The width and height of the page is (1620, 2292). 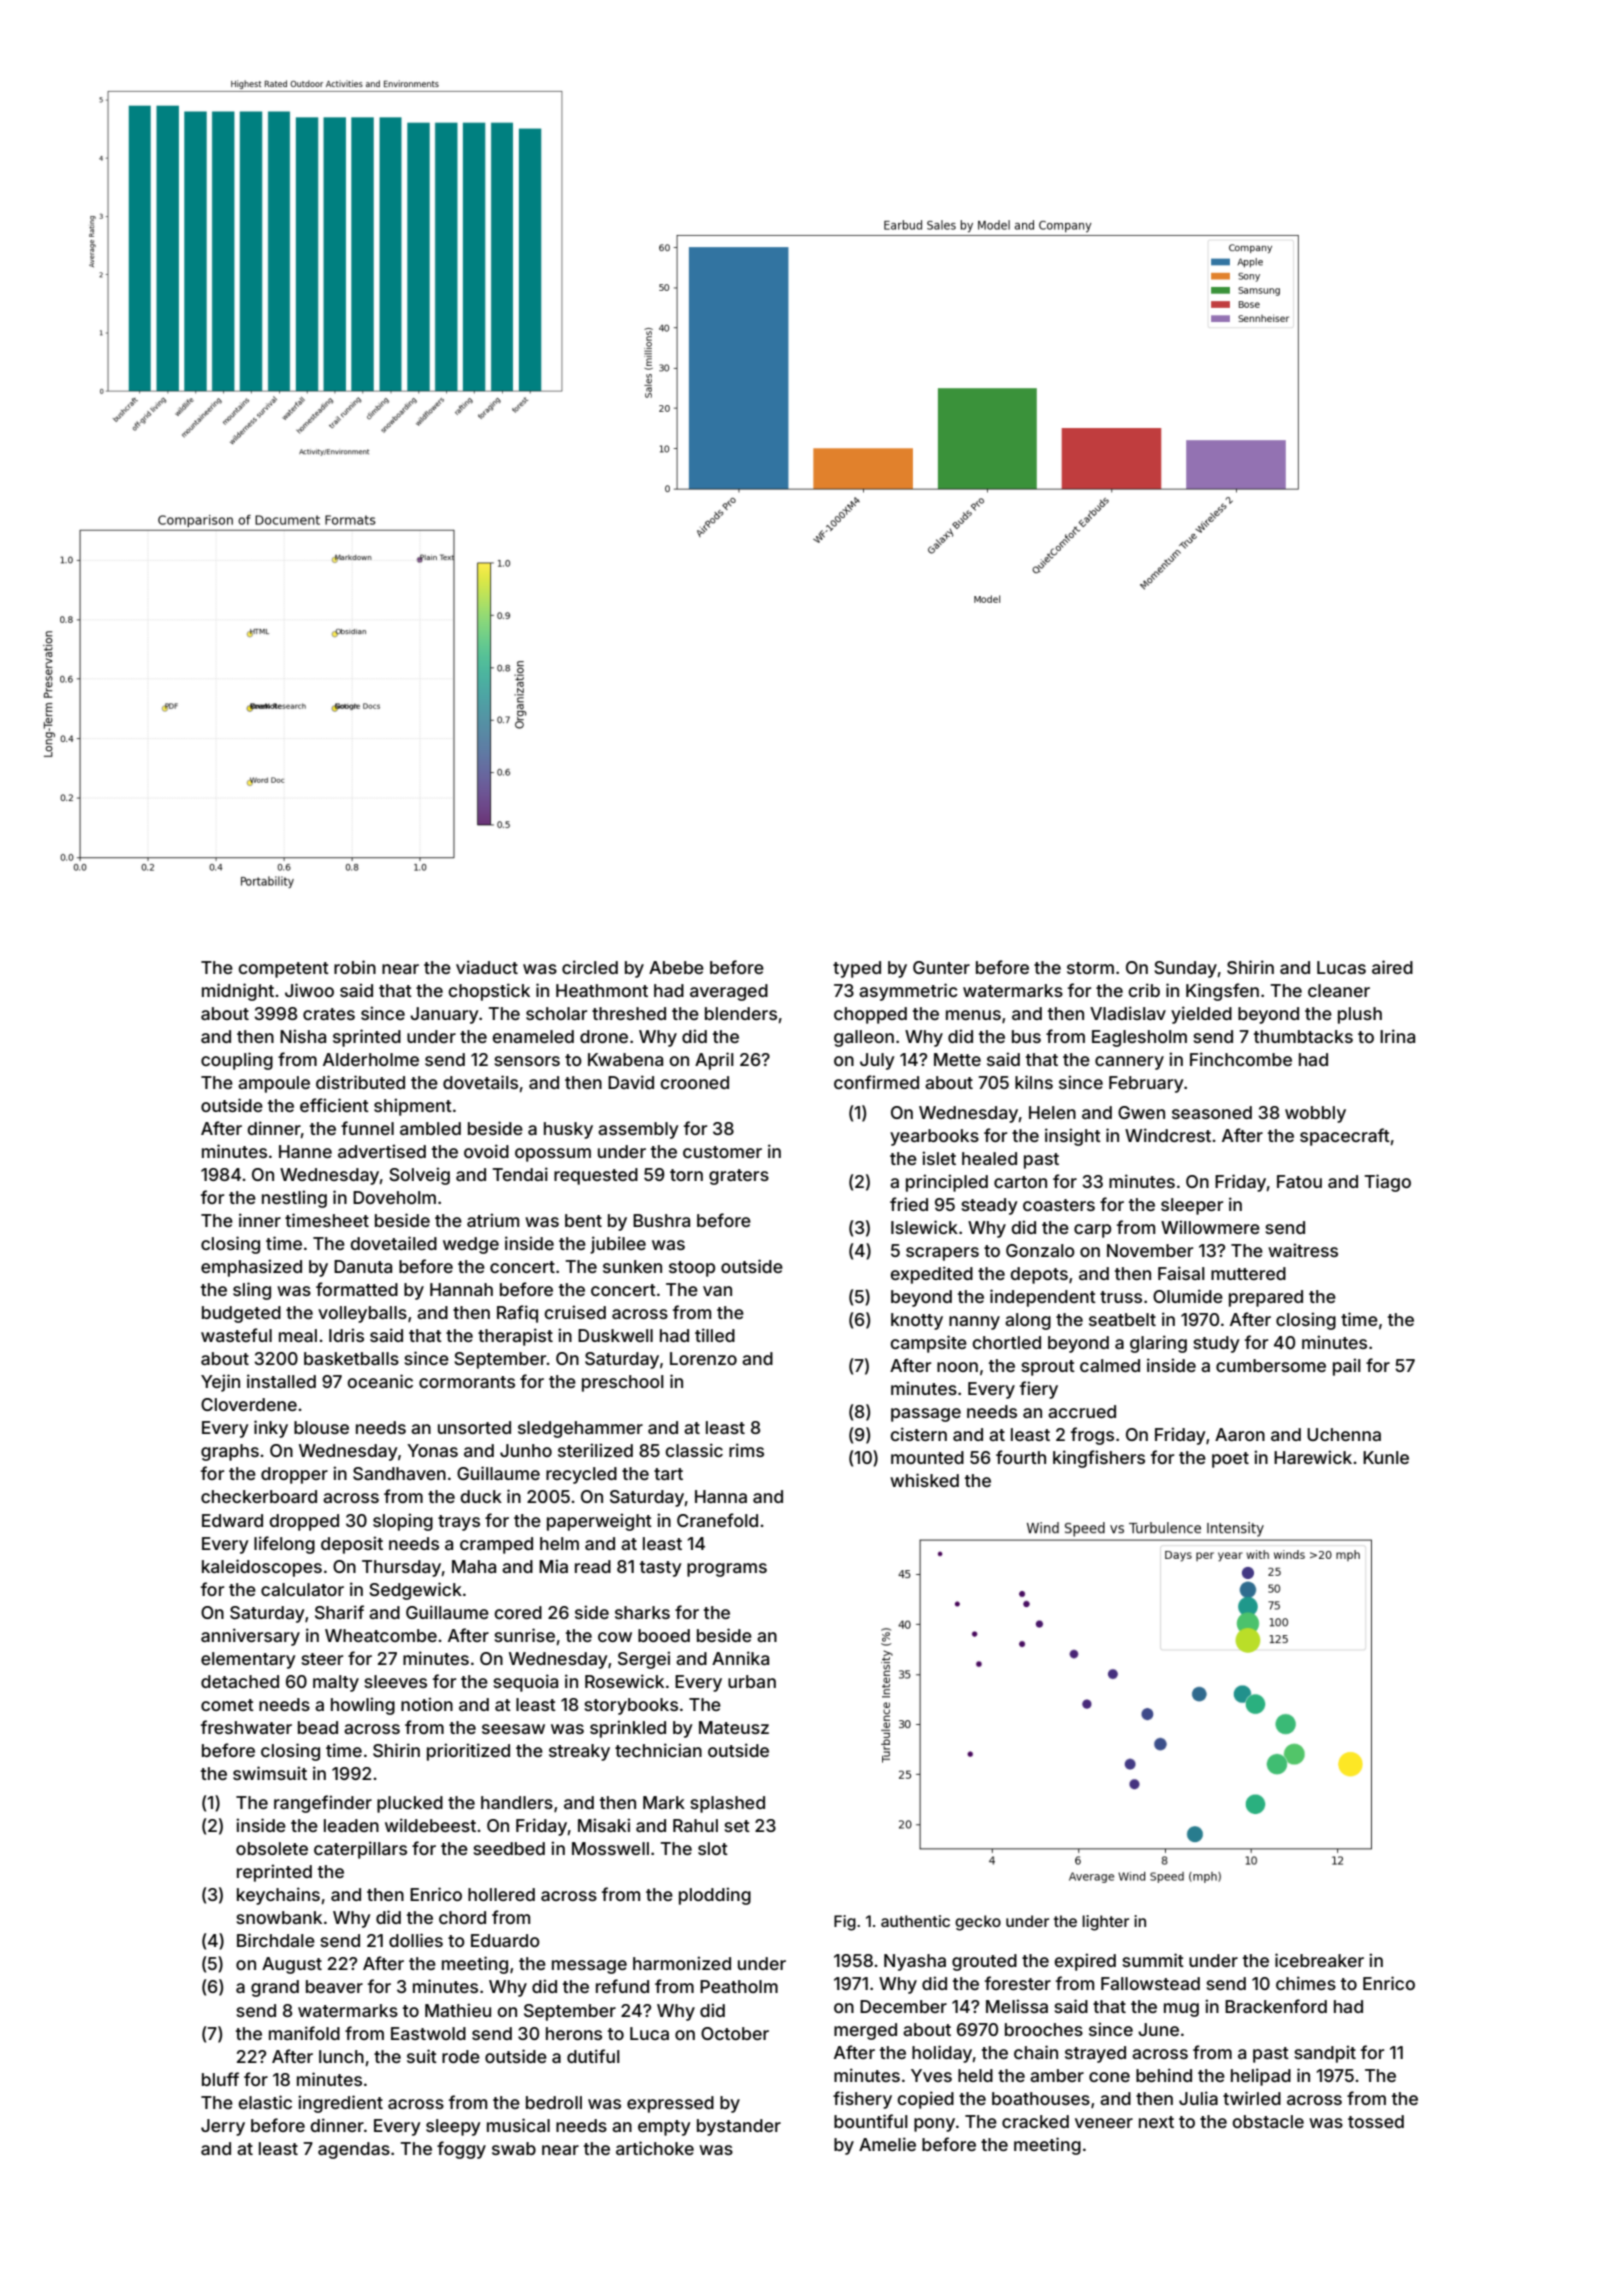 I want to click on Solveig, so click(x=419, y=1176).
